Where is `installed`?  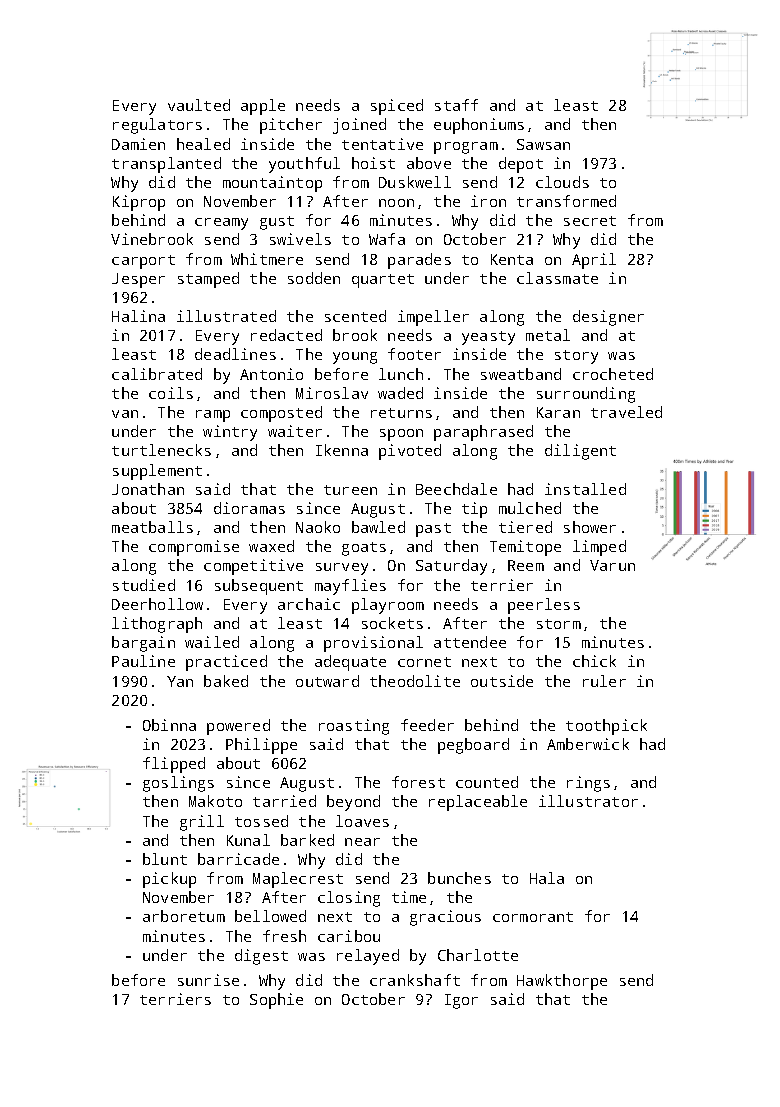
installed is located at coordinates (585, 489).
